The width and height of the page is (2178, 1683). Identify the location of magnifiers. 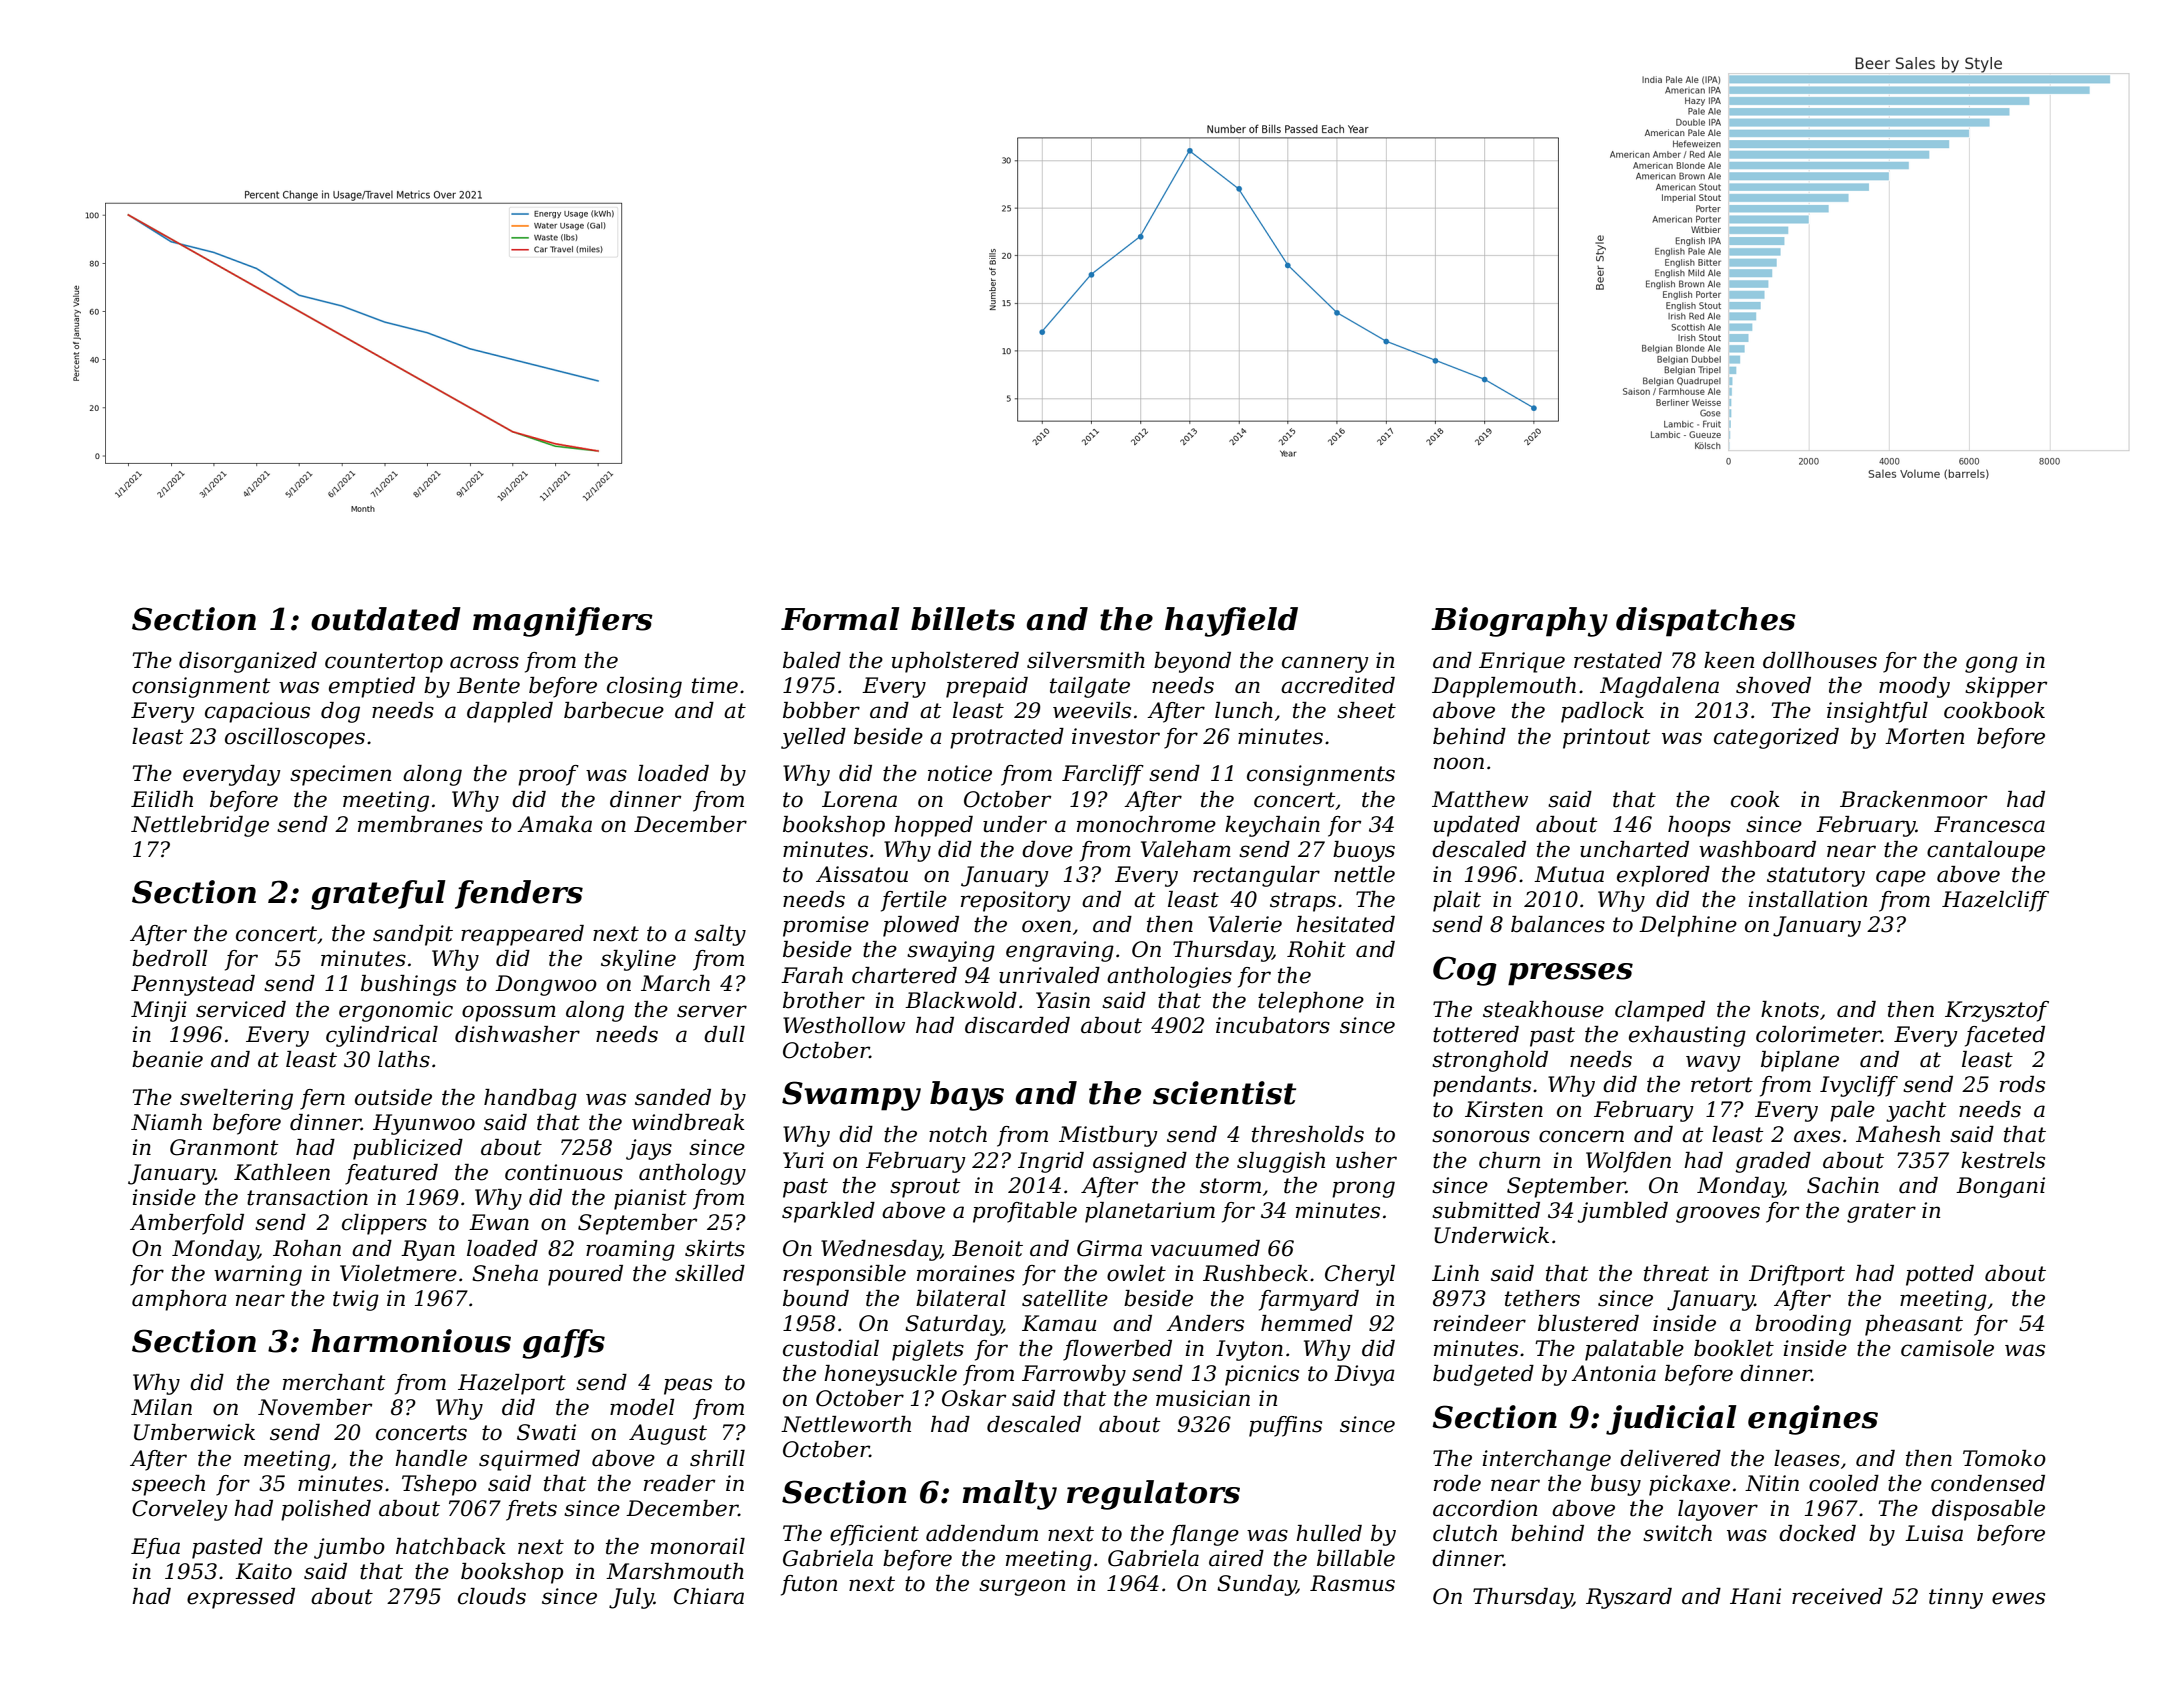
(563, 622).
